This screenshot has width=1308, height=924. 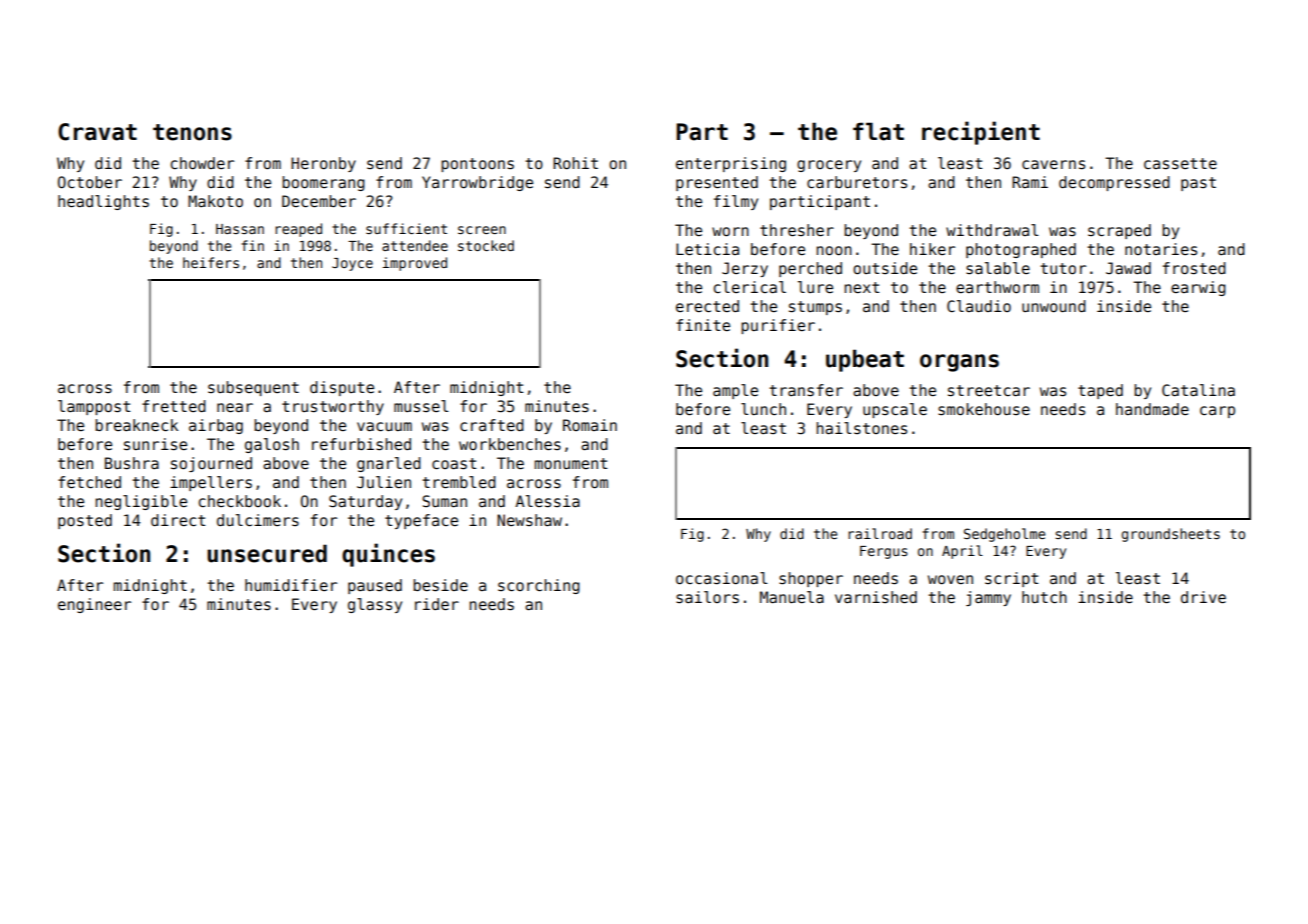 I want to click on hailstones, so click(x=861, y=428).
